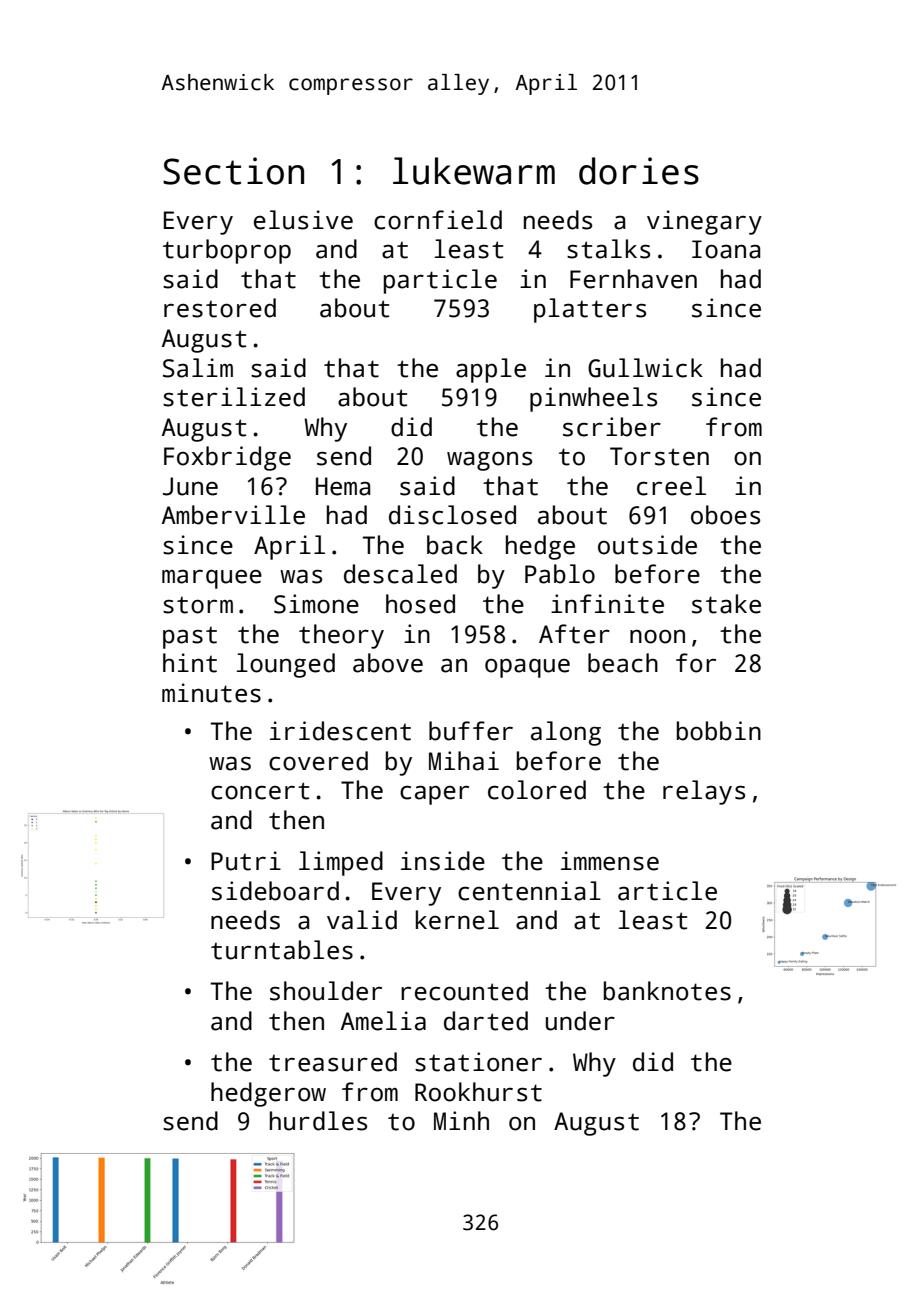  Describe the element at coordinates (645, 368) in the screenshot. I see `Gullwick` at that location.
